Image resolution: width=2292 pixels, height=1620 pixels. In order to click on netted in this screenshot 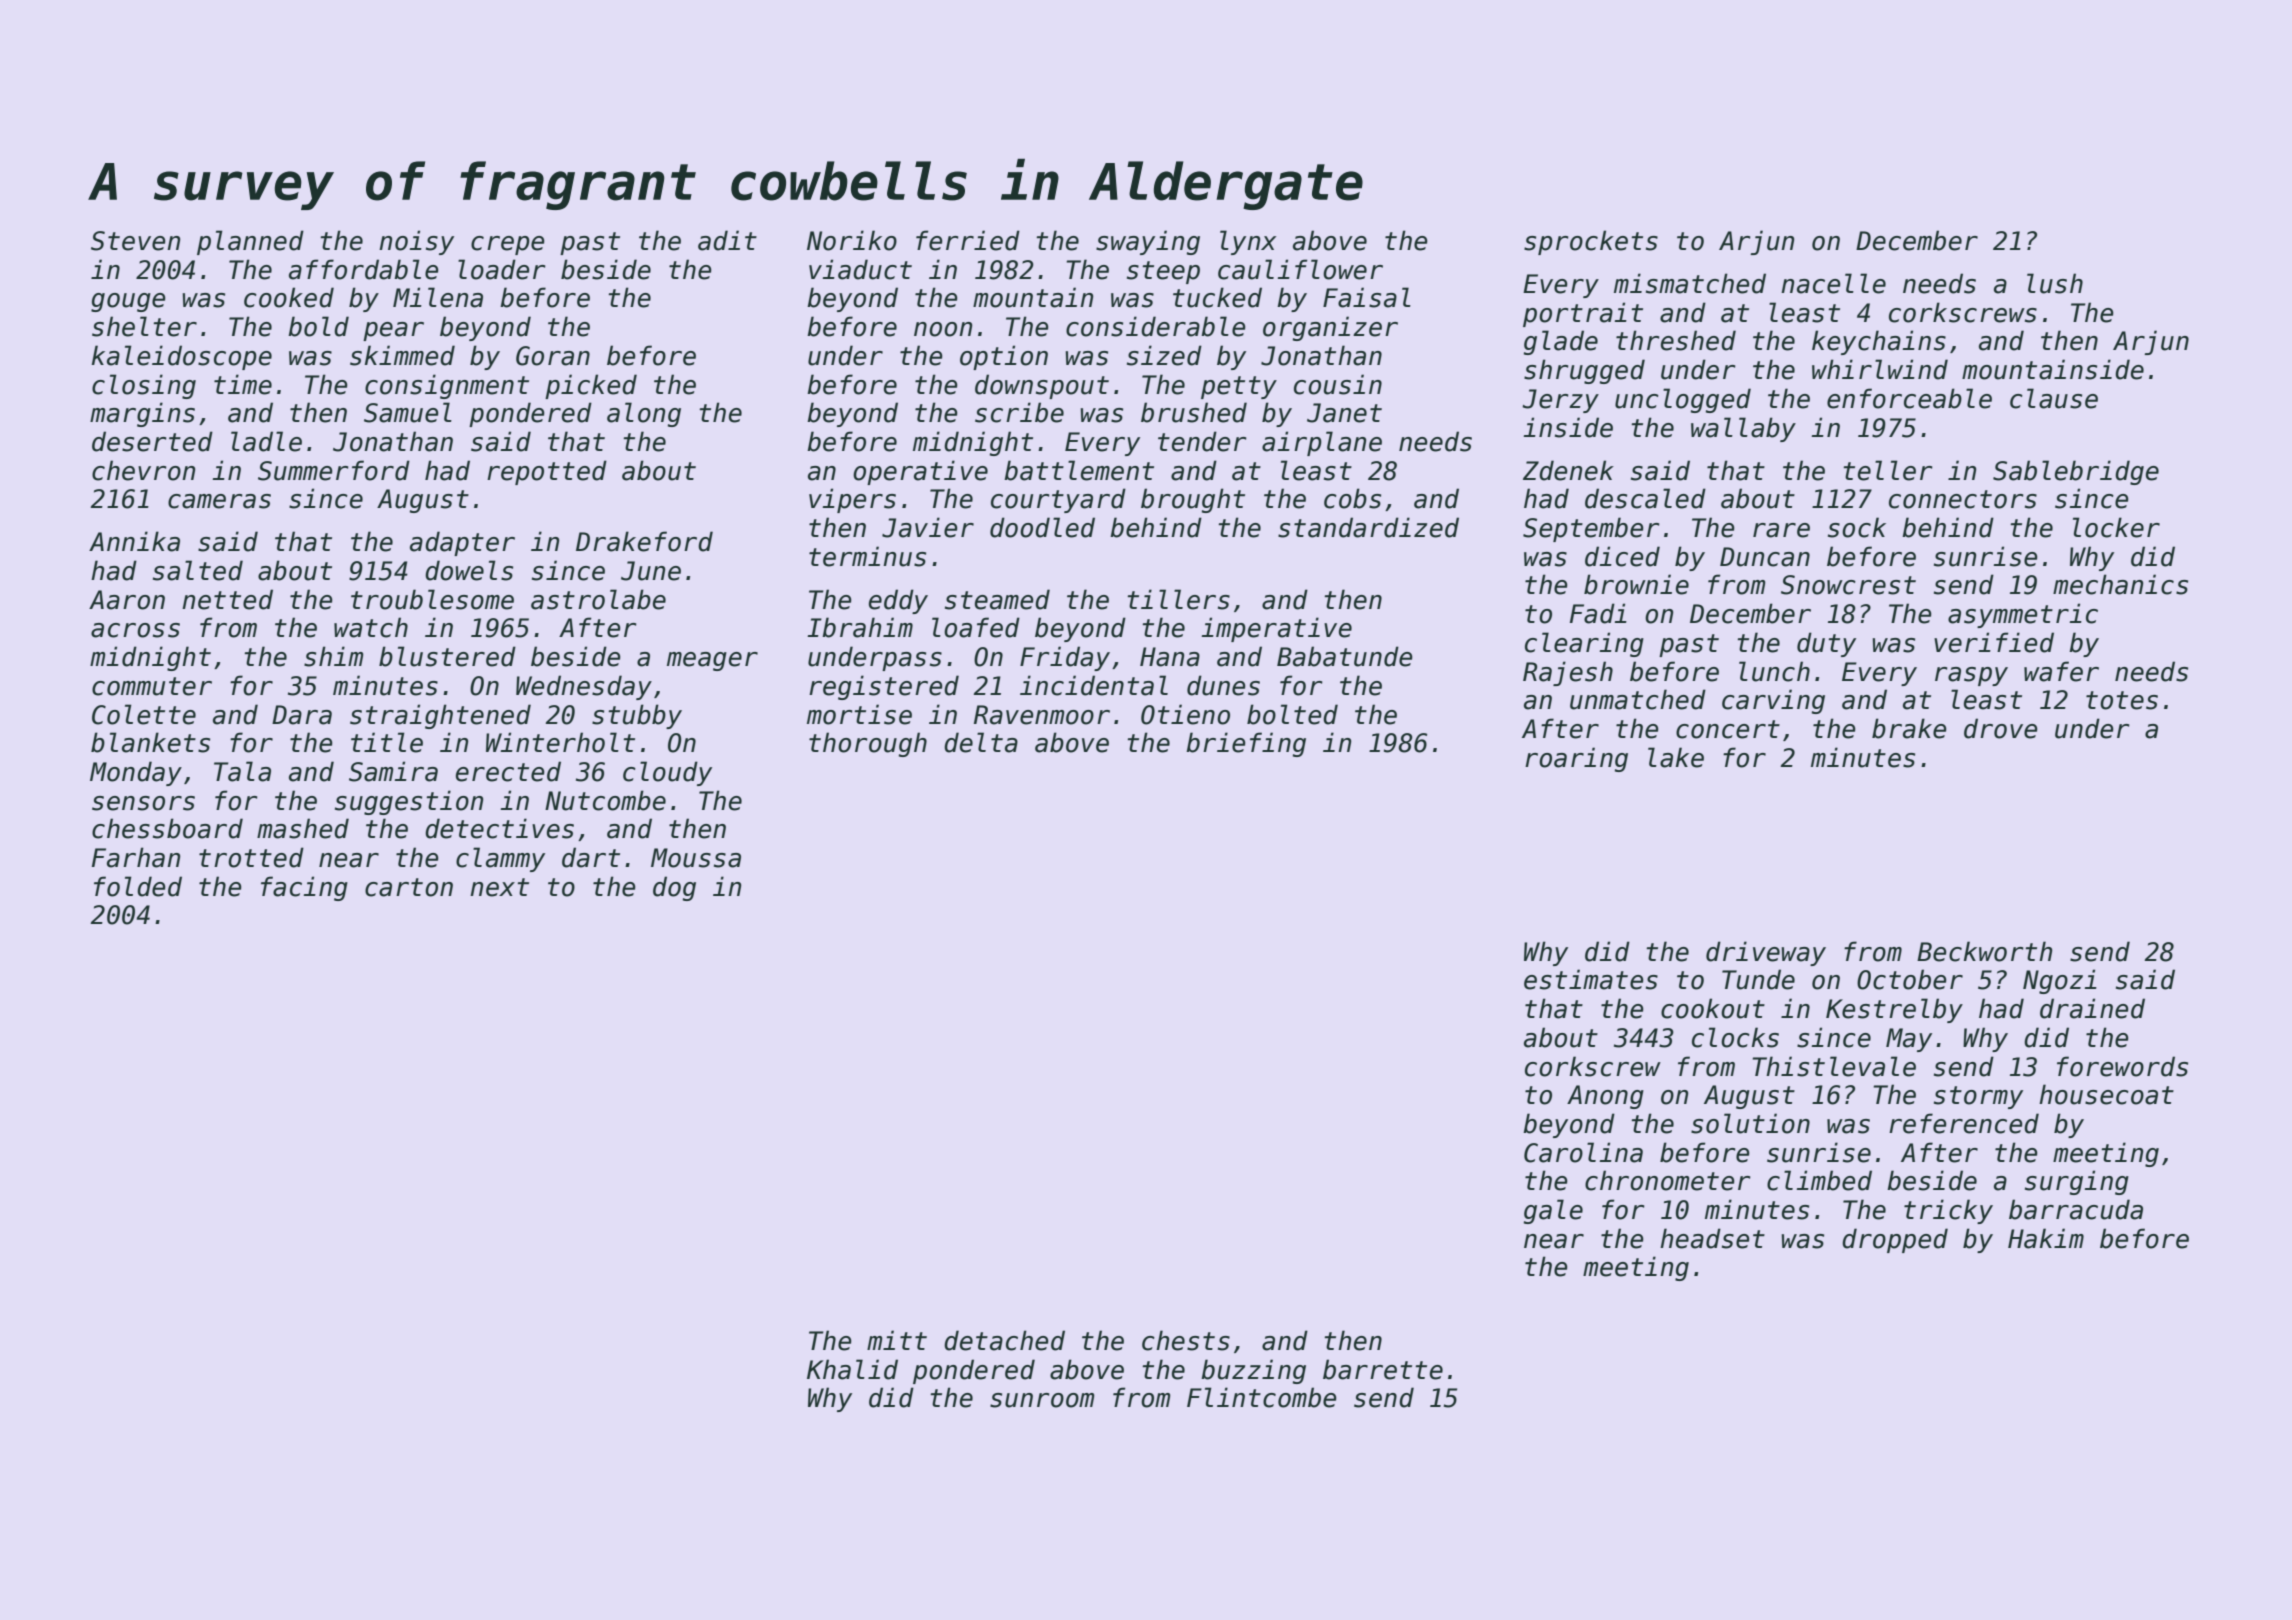, I will do `click(227, 599)`.
